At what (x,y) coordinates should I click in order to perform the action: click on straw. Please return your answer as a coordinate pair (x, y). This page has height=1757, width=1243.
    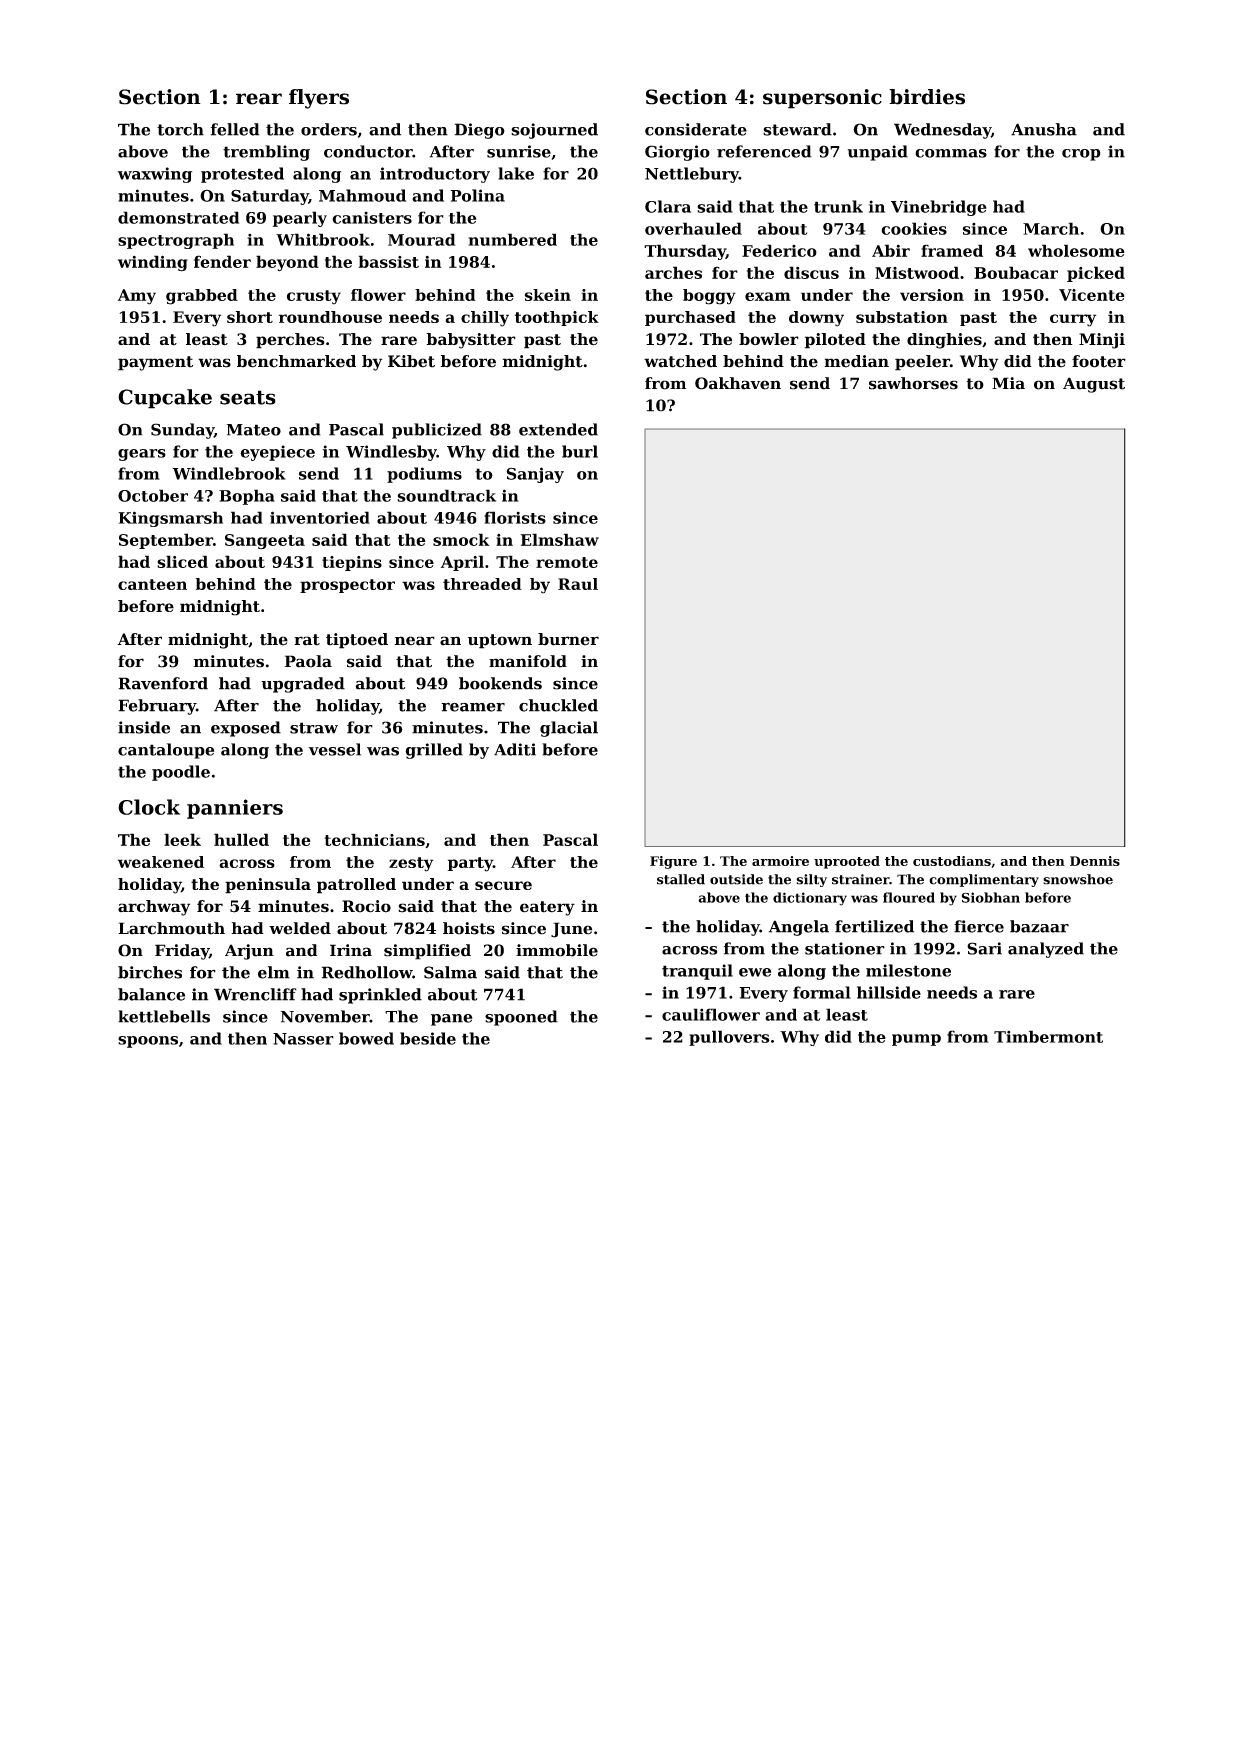
    Looking at the image, I should click on (314, 728).
